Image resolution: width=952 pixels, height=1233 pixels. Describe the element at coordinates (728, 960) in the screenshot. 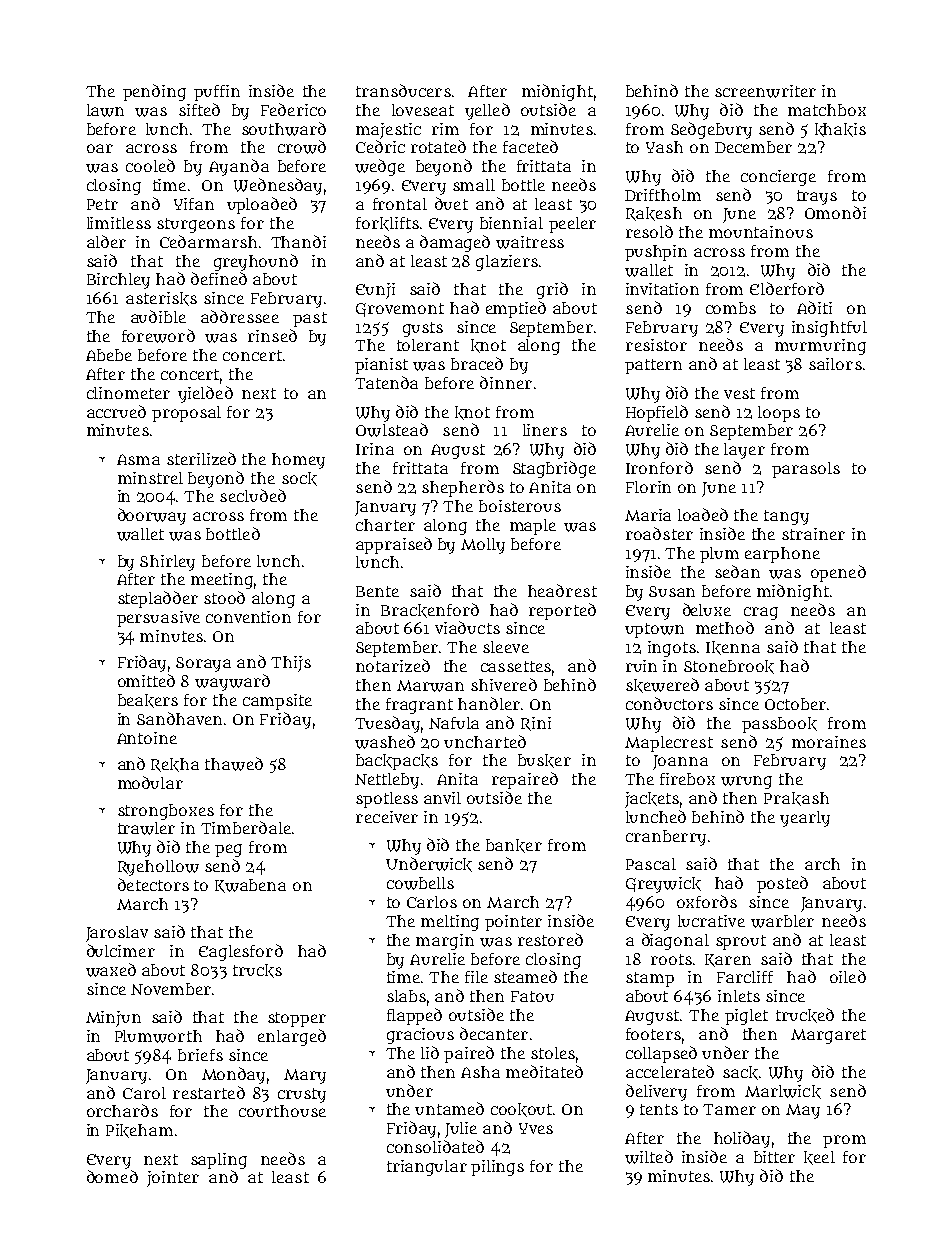

I see `Karen` at that location.
